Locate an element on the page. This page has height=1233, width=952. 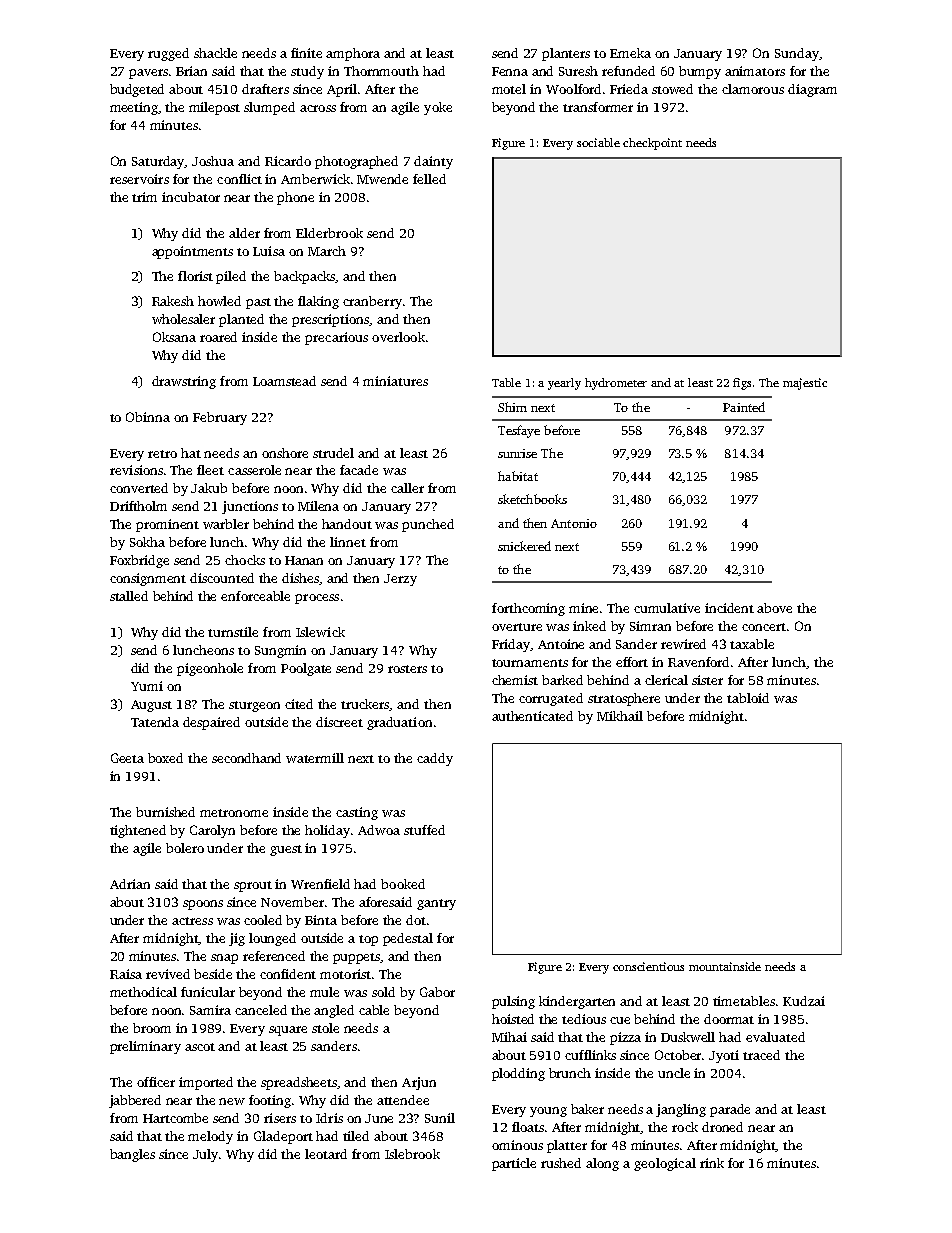
Sunday is located at coordinates (797, 54).
